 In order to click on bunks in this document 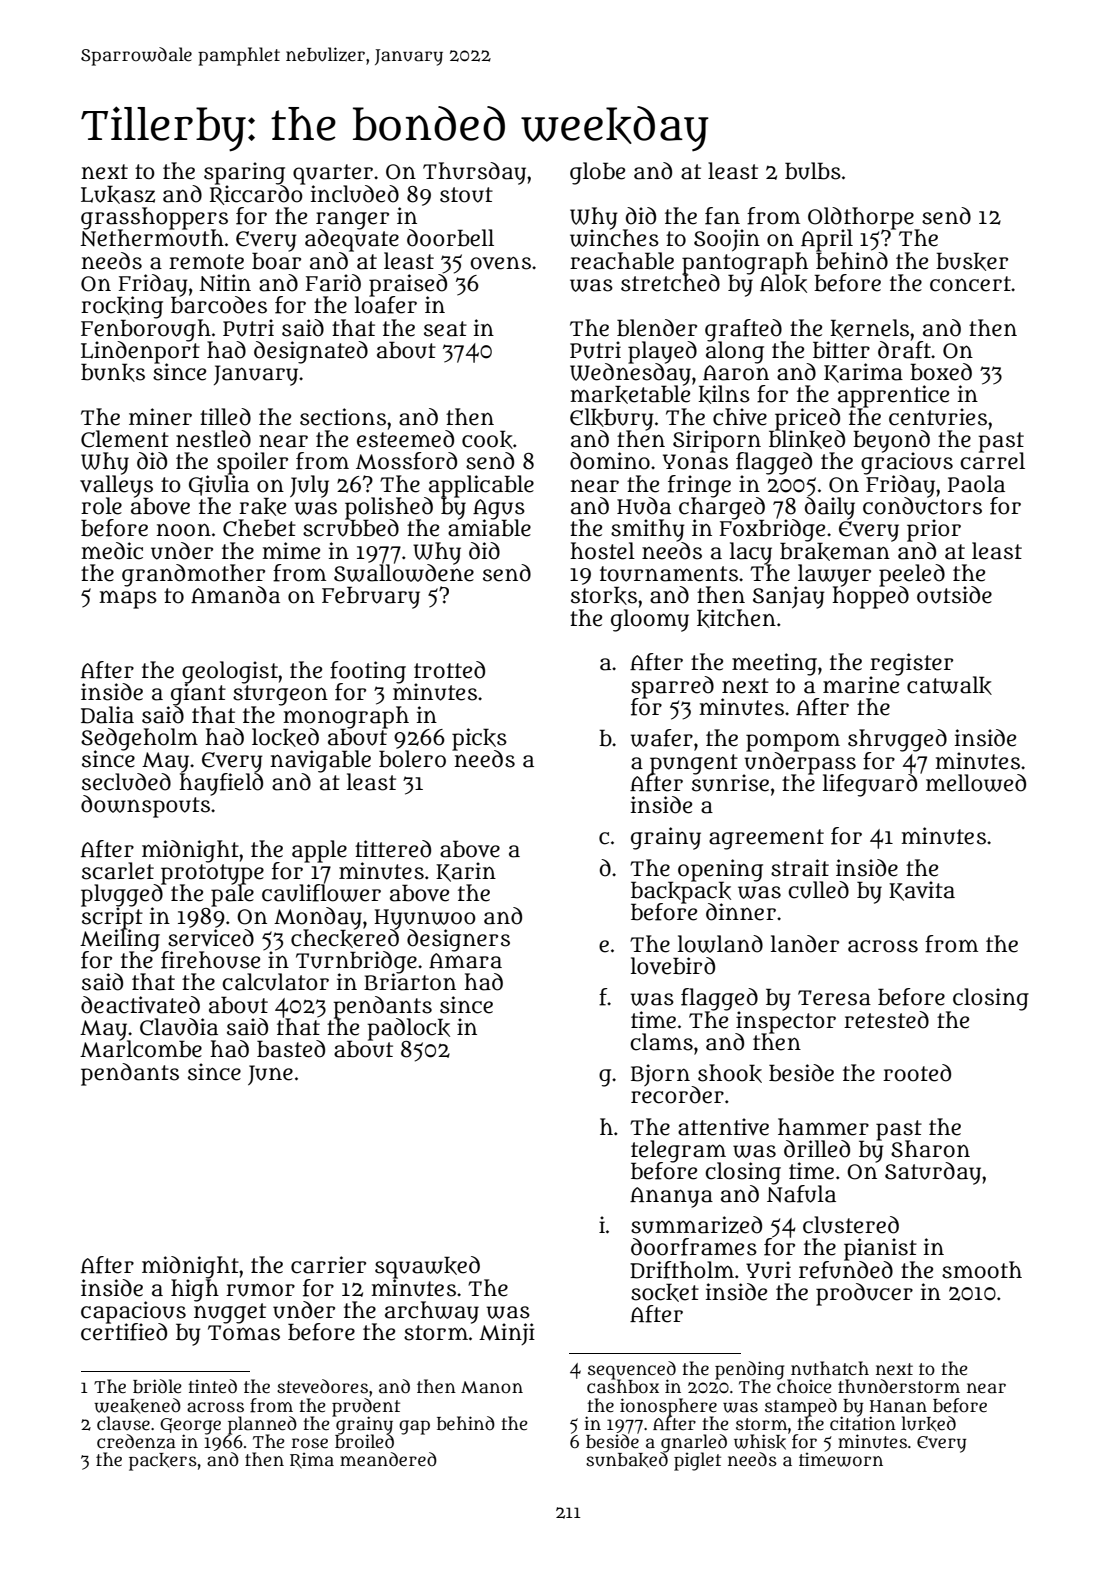, I will do `click(113, 372)`.
